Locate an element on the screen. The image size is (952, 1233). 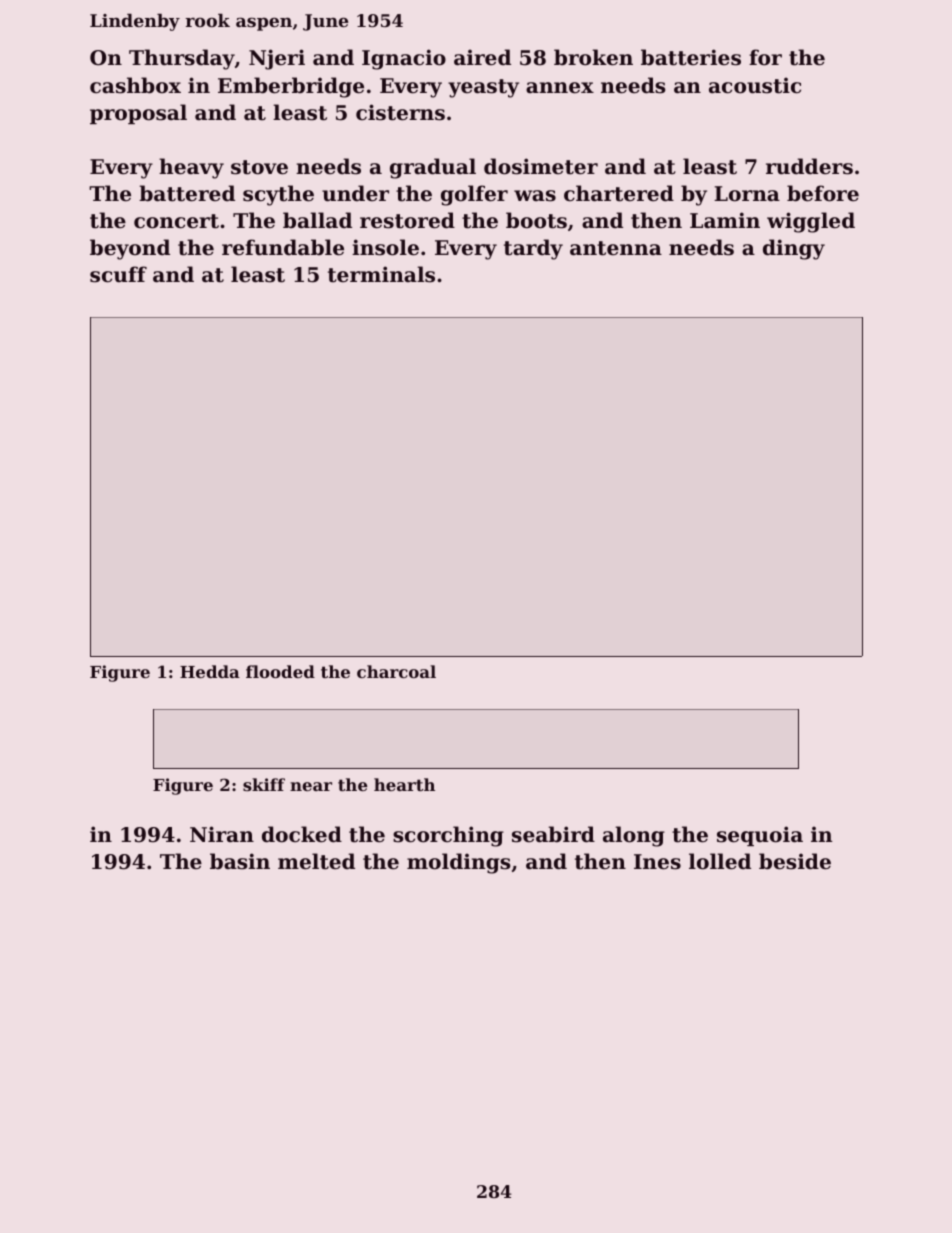
Thursday is located at coordinates (182, 59).
